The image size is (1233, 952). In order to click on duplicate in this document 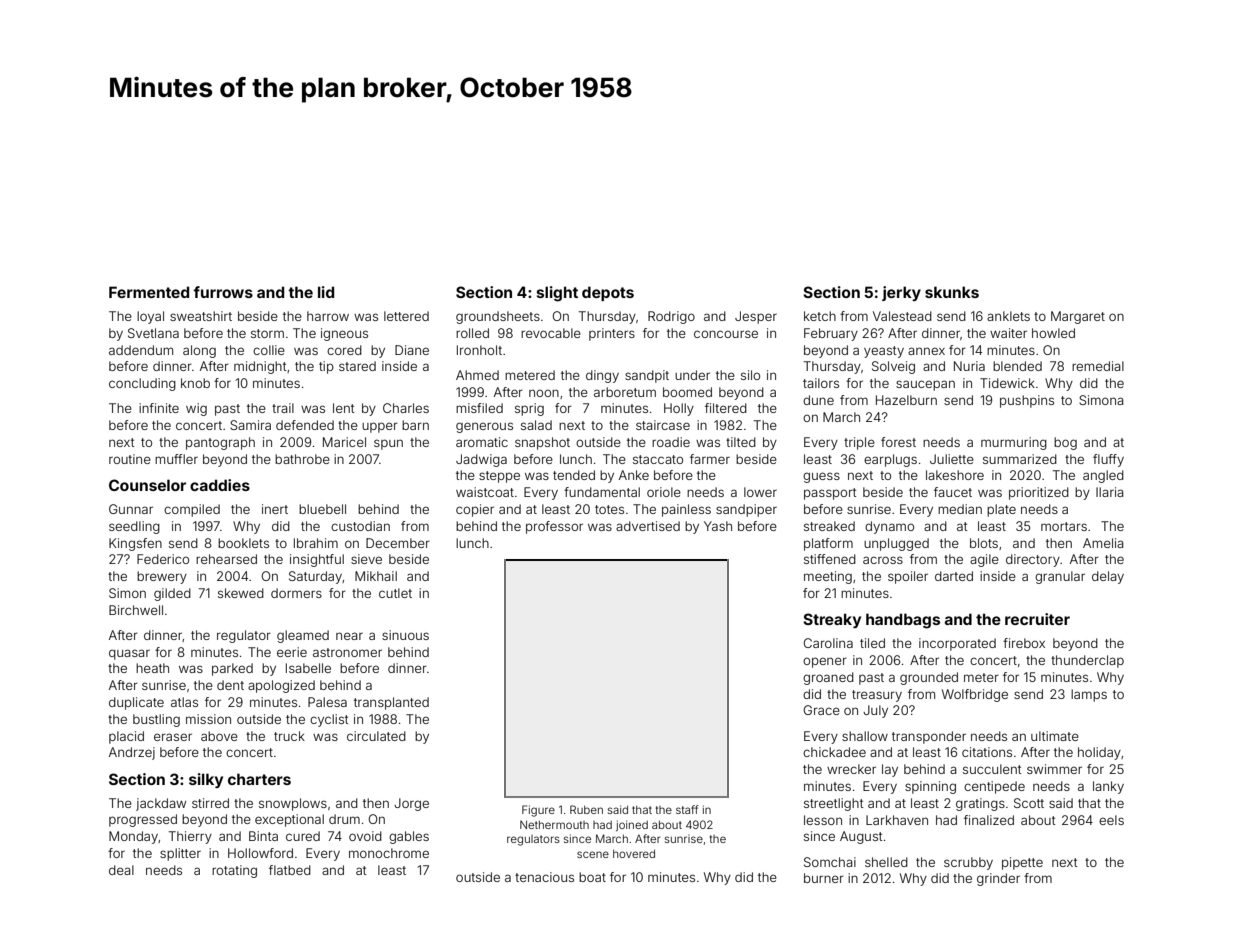, I will do `click(136, 703)`.
